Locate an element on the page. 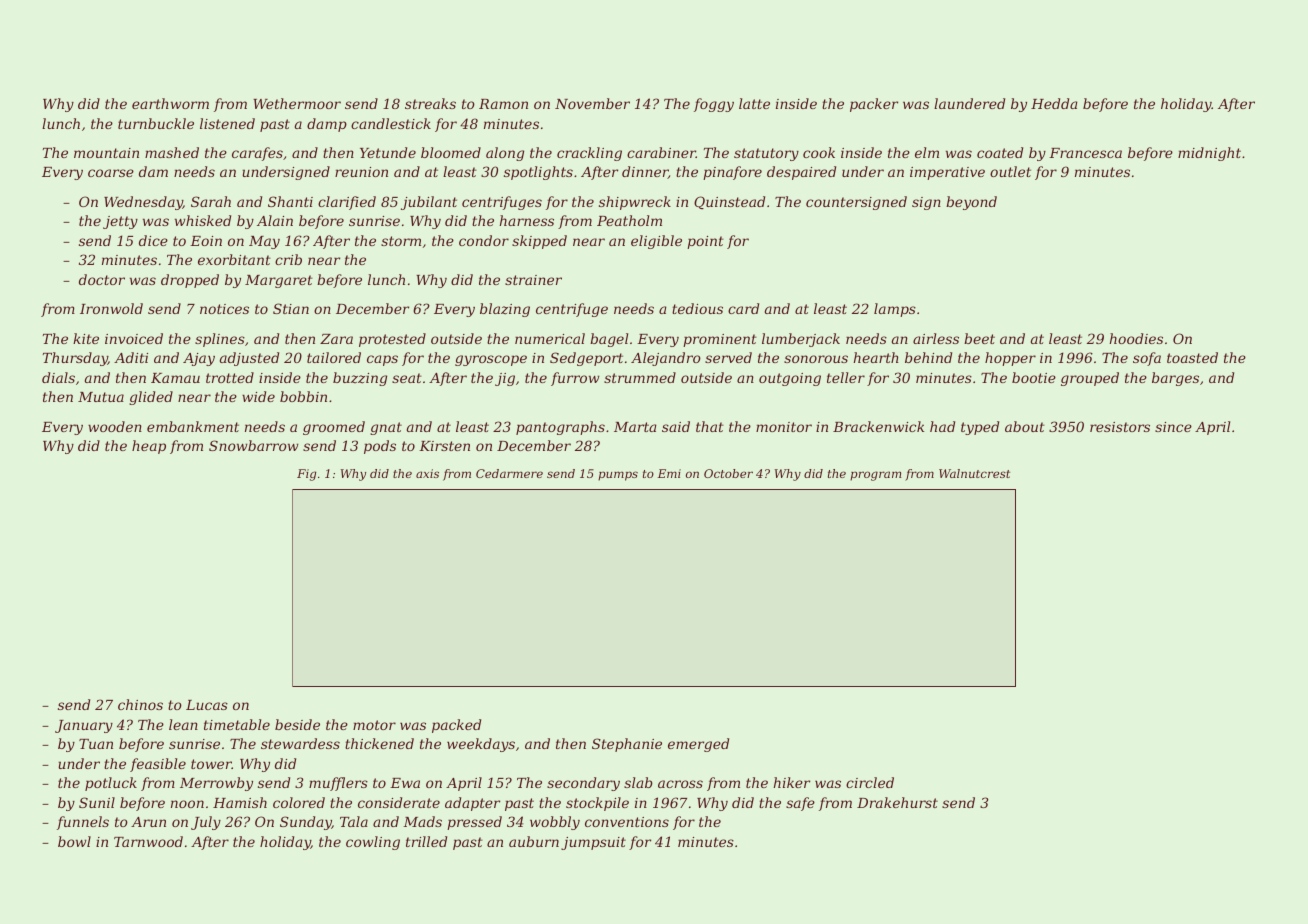 This page has height=924, width=1308. point is located at coordinates (705, 242).
